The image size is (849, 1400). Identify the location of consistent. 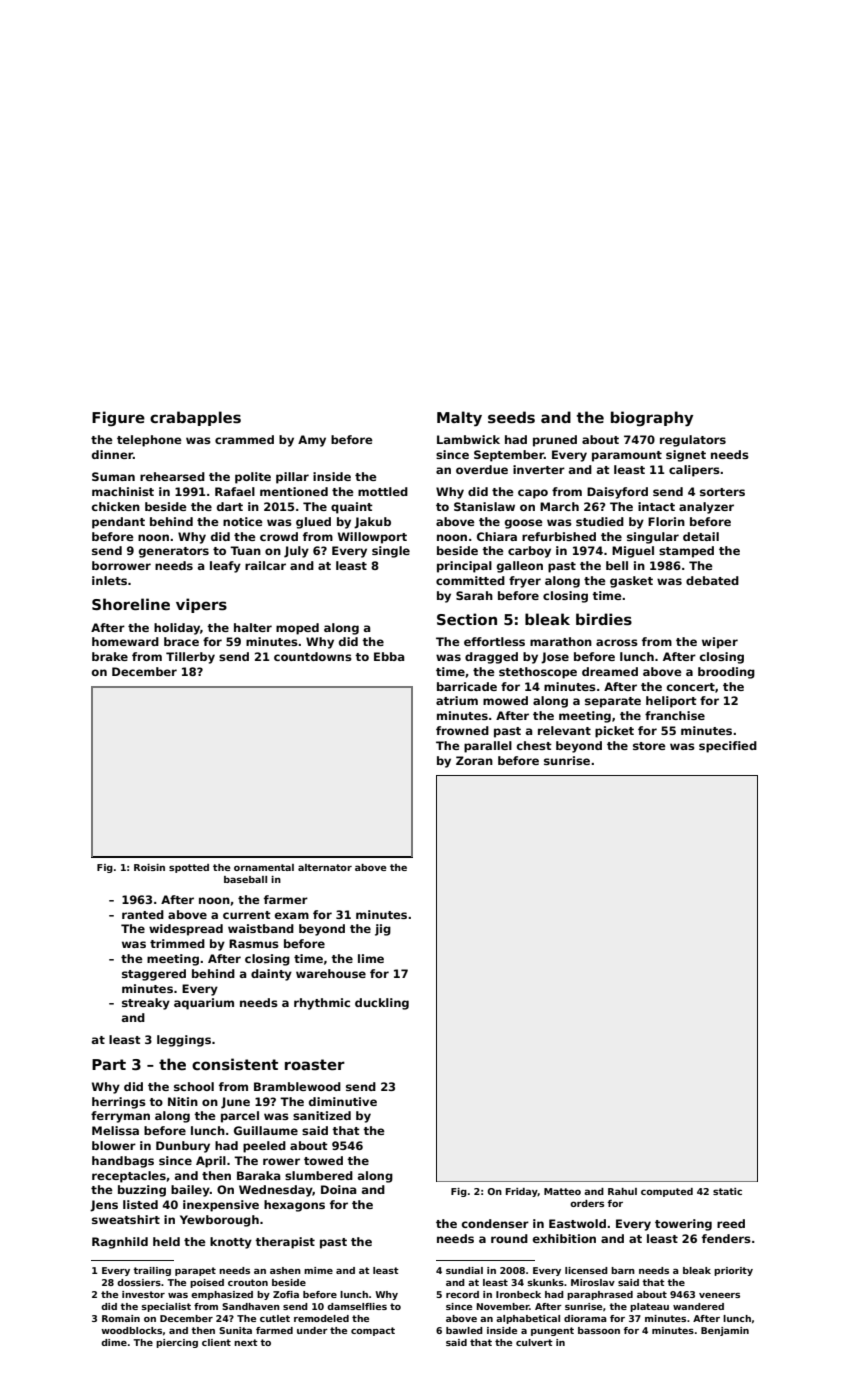
(235, 1064).
